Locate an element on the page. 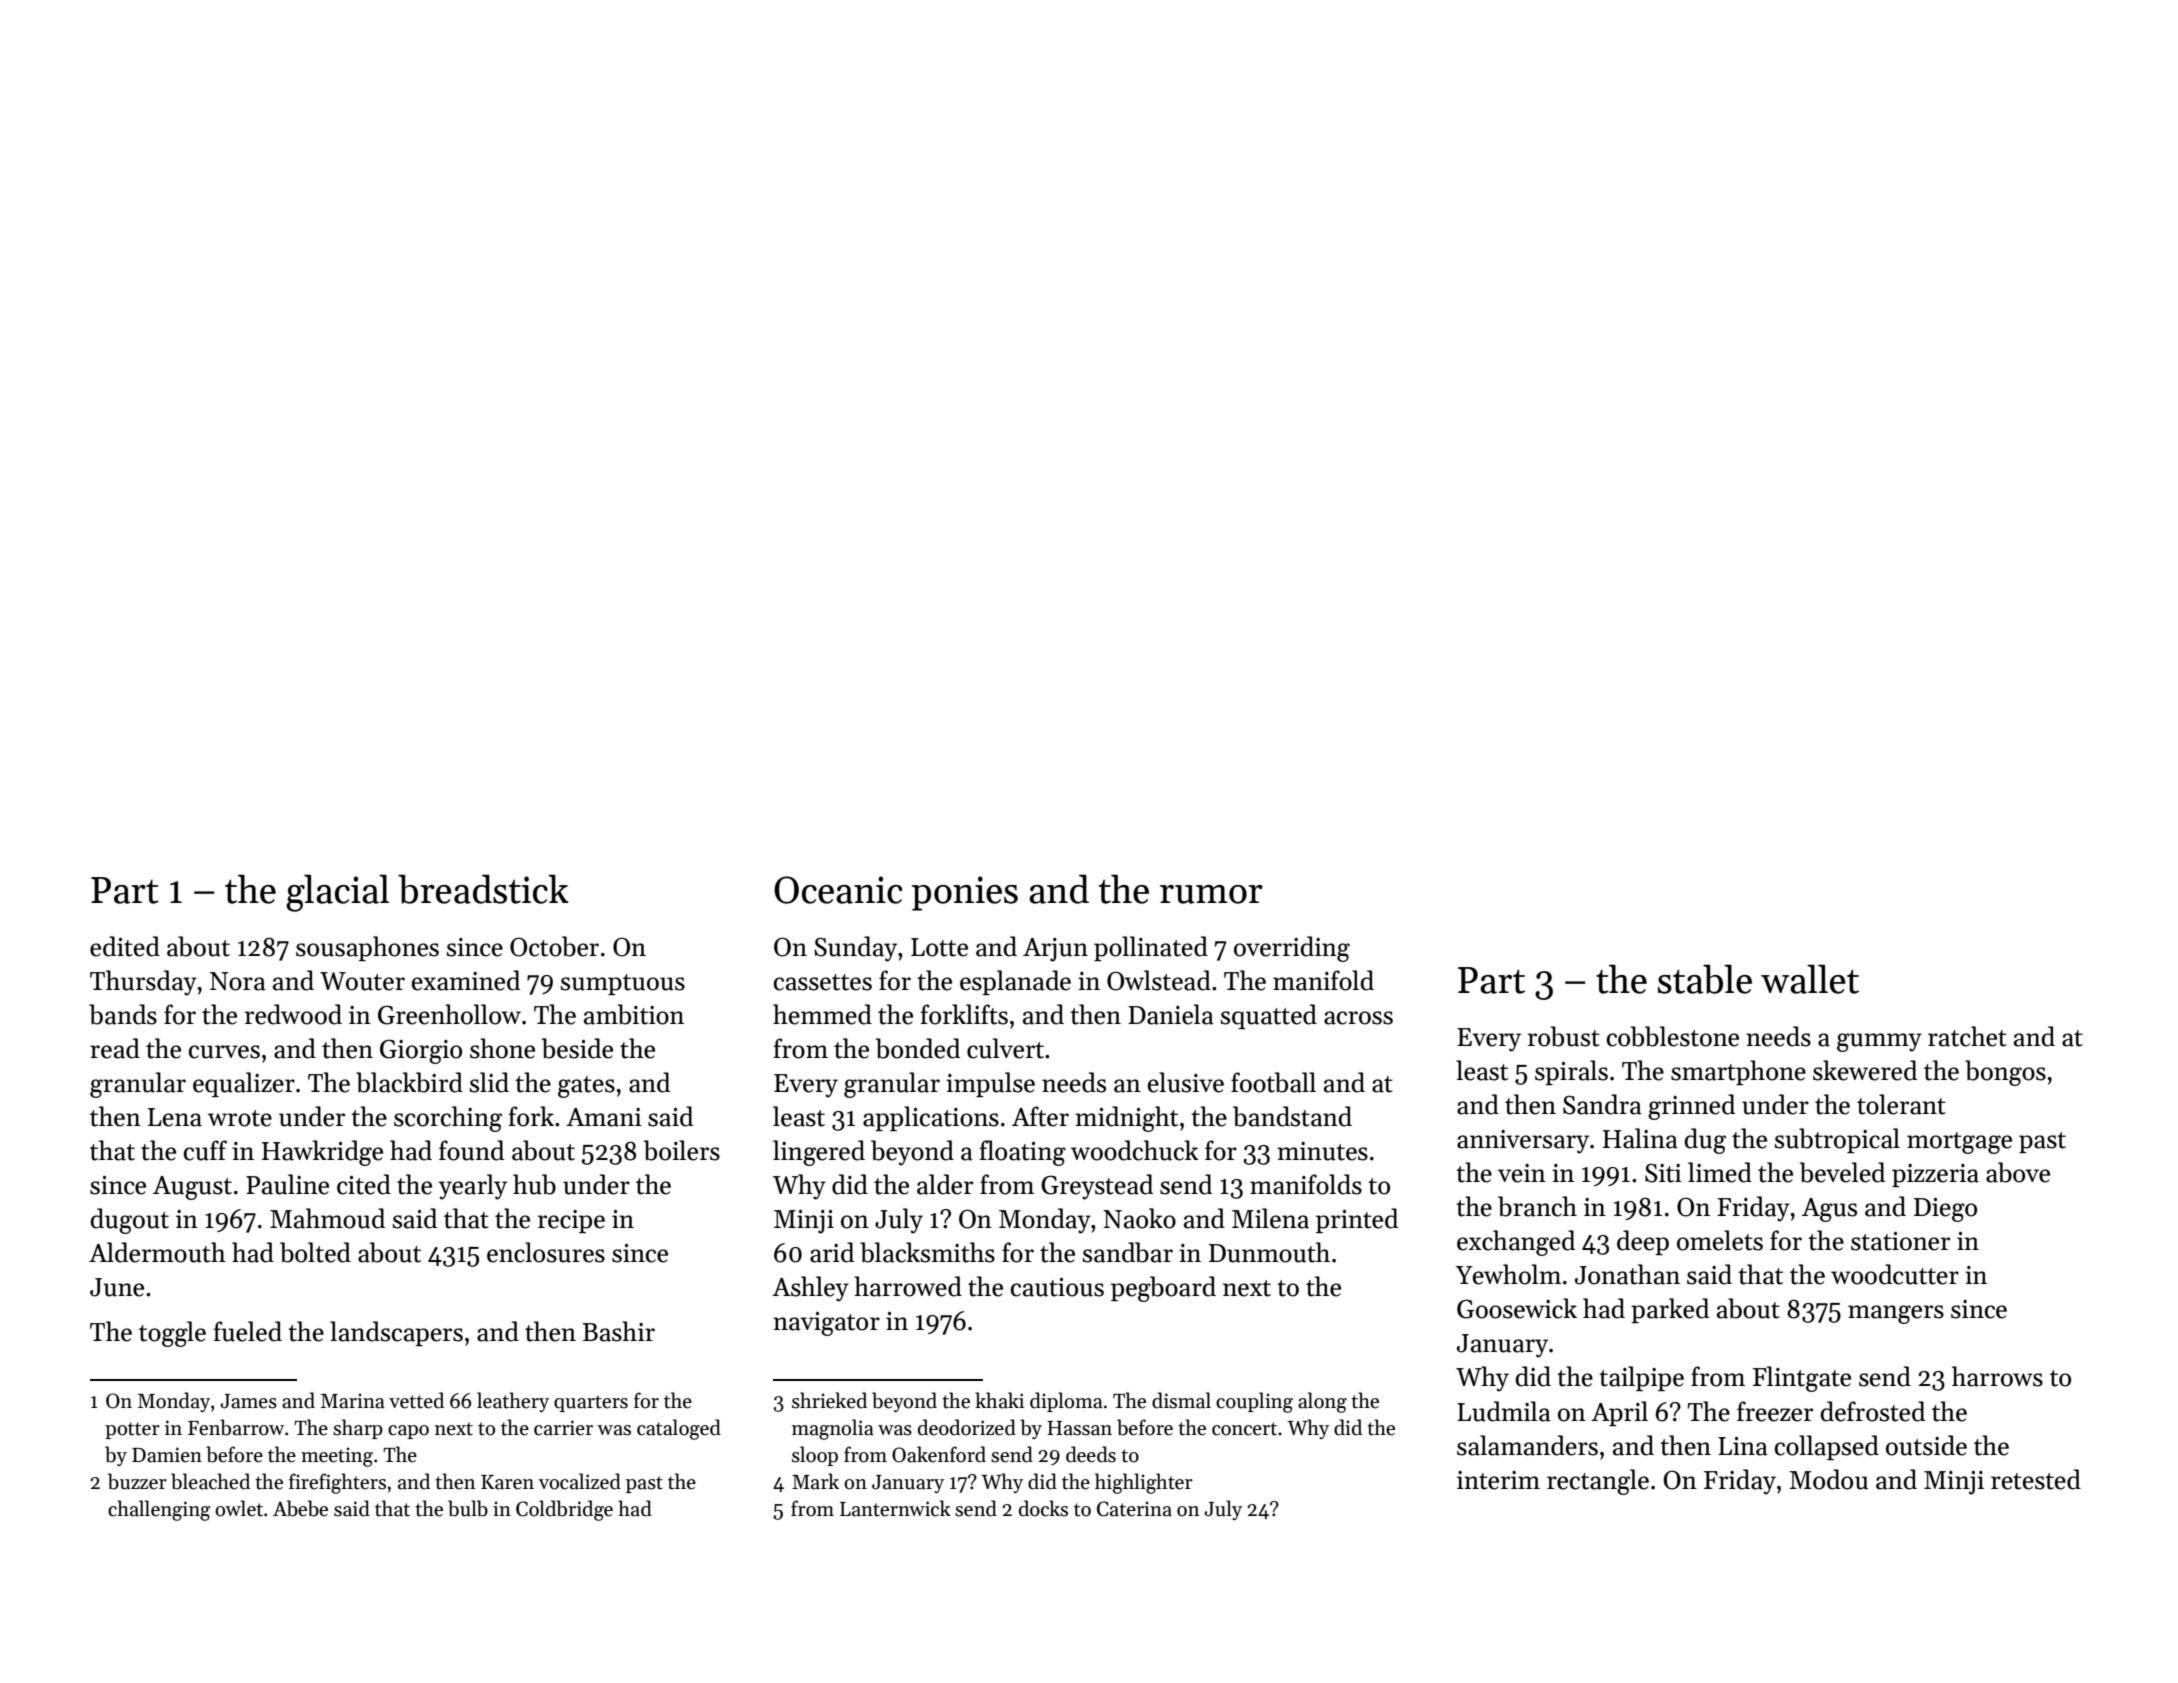 The width and height of the page is (2178, 1683). Karen is located at coordinates (507, 1482).
